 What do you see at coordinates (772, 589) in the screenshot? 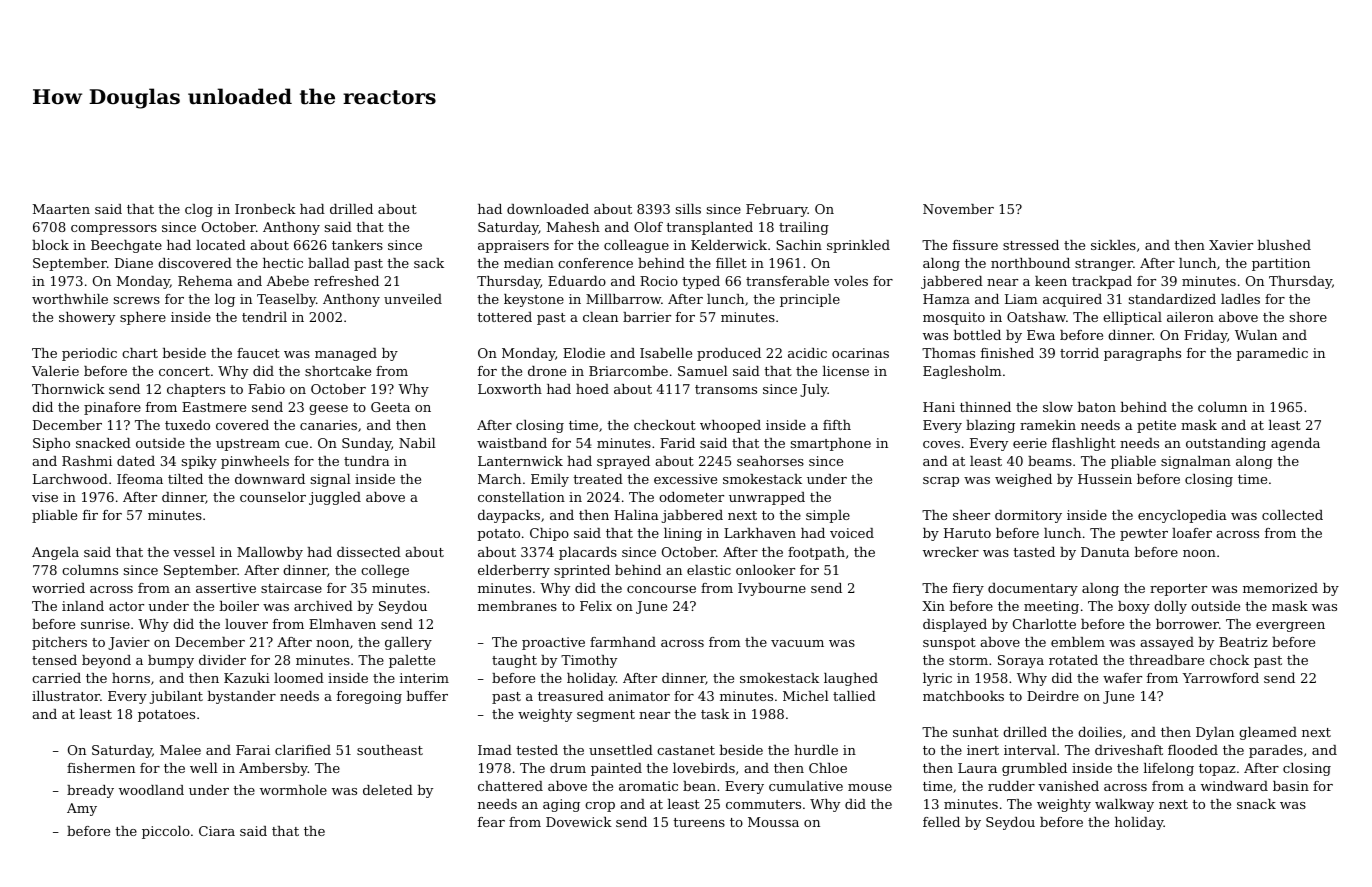
I see `Ivybourne` at bounding box center [772, 589].
